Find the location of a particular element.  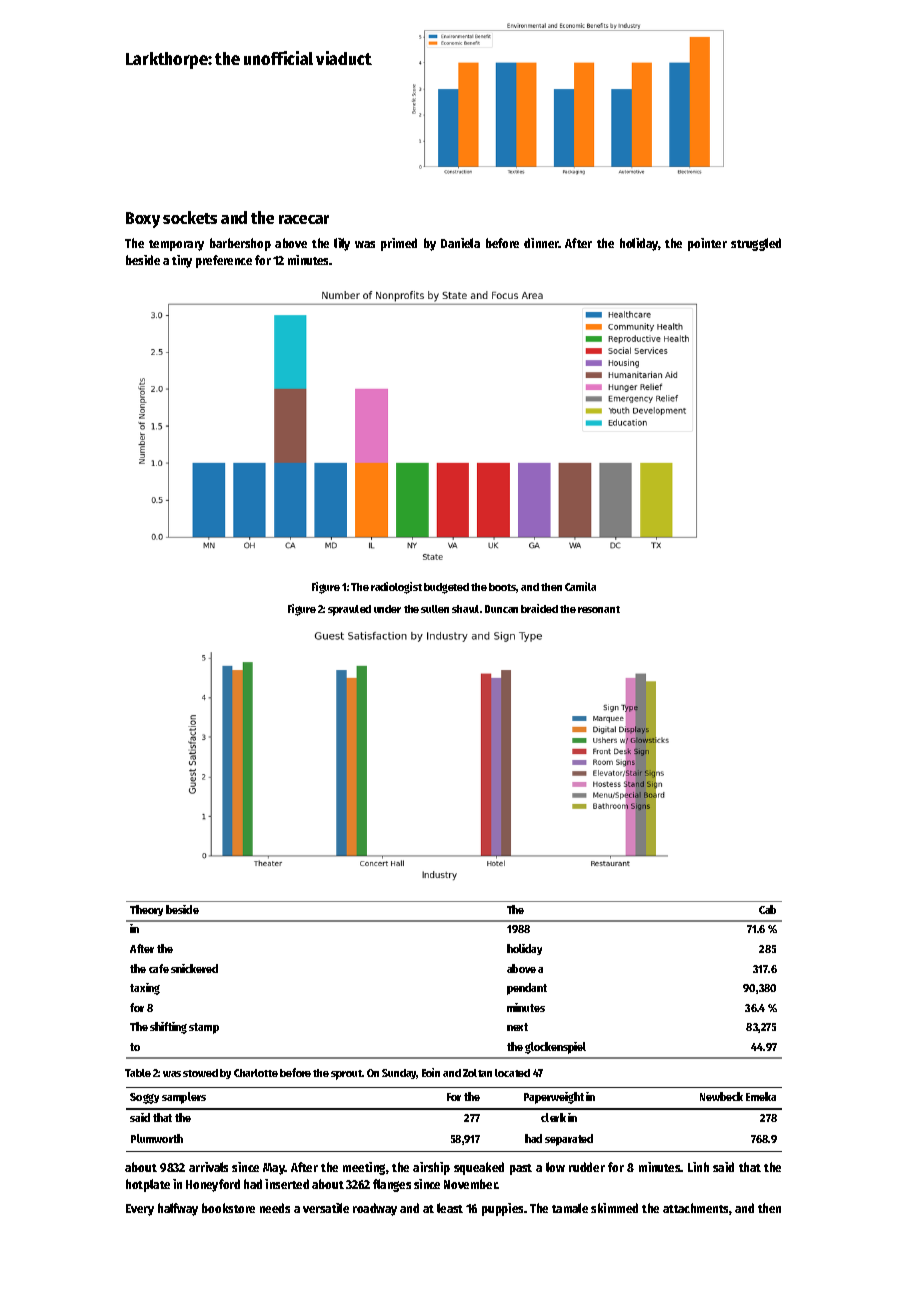

Theory is located at coordinates (146, 910).
